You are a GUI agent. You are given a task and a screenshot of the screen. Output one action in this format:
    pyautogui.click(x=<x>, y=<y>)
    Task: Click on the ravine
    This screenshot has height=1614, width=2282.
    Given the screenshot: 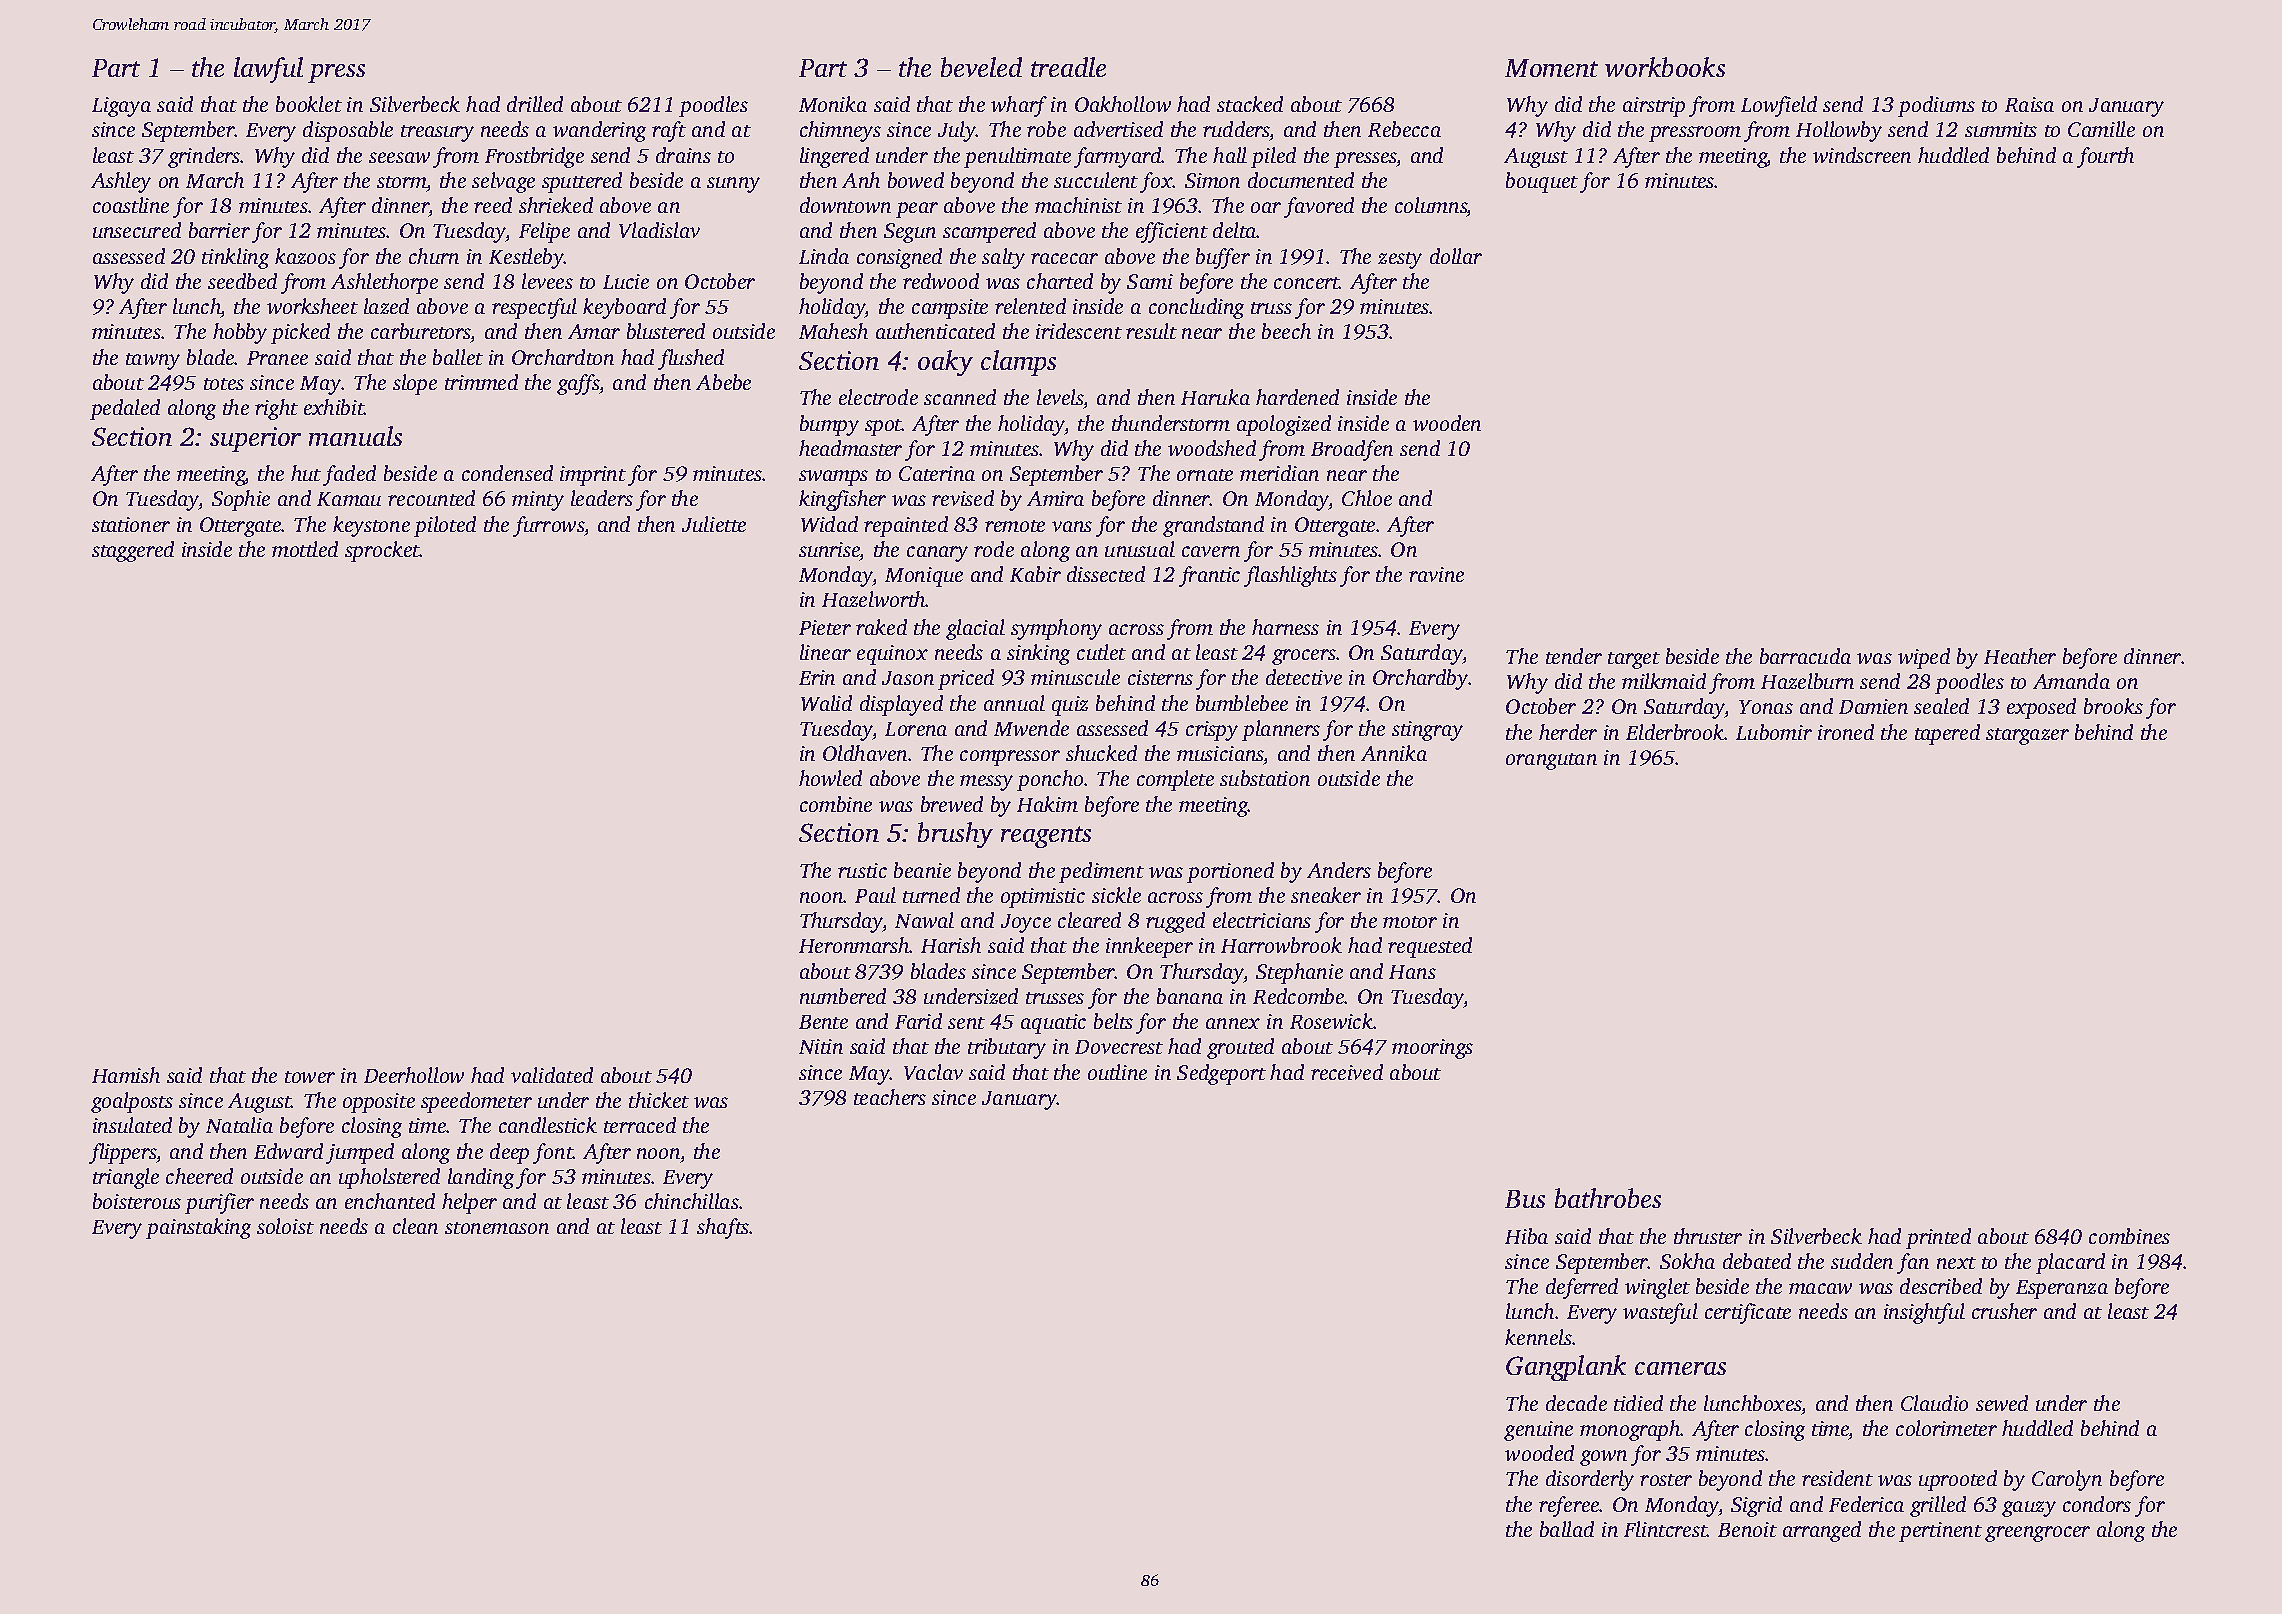 What is the action you would take?
    pyautogui.click(x=1436, y=574)
